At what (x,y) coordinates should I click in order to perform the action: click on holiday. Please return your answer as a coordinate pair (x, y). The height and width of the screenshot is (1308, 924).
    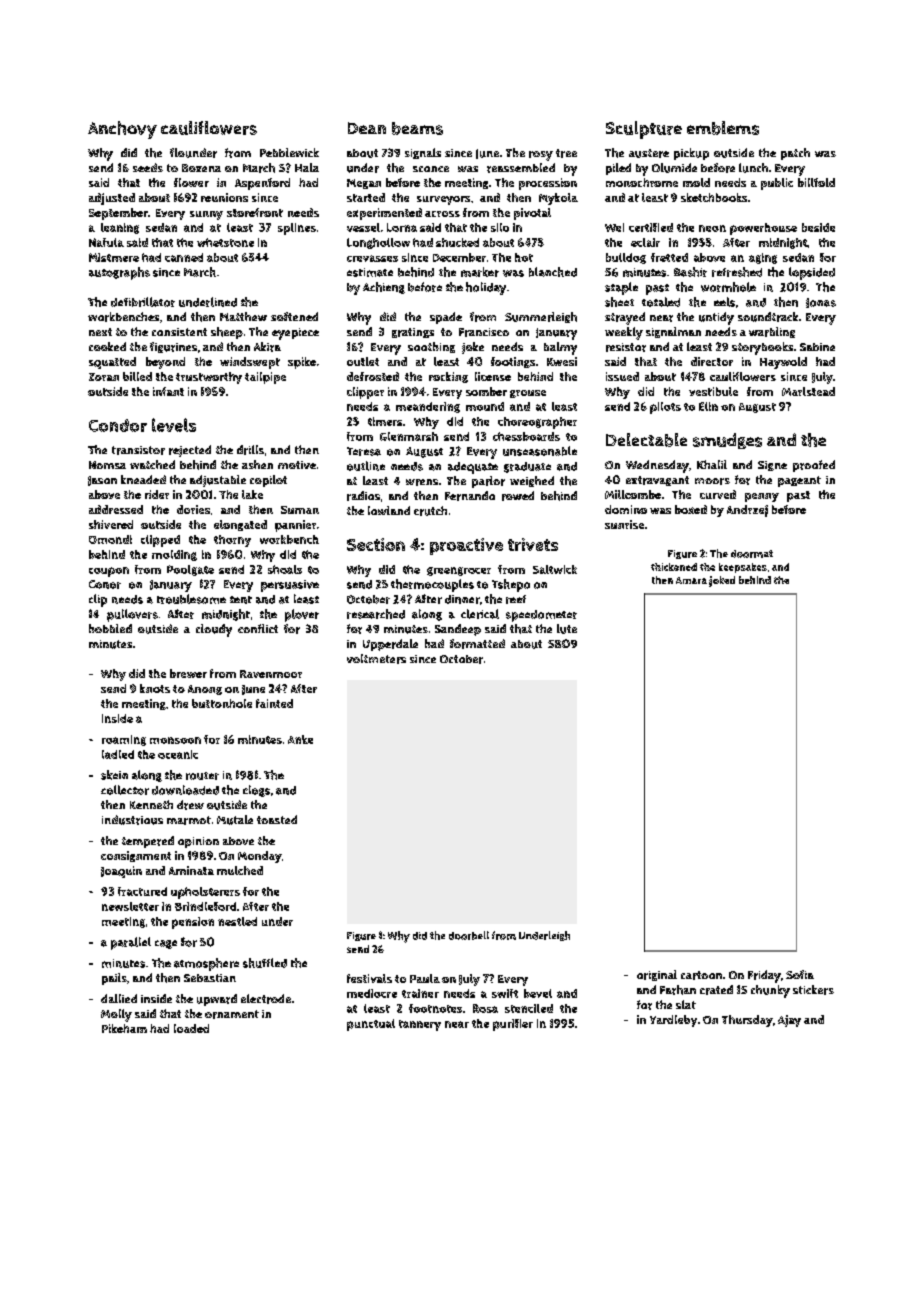
    Looking at the image, I should click on (486, 288).
